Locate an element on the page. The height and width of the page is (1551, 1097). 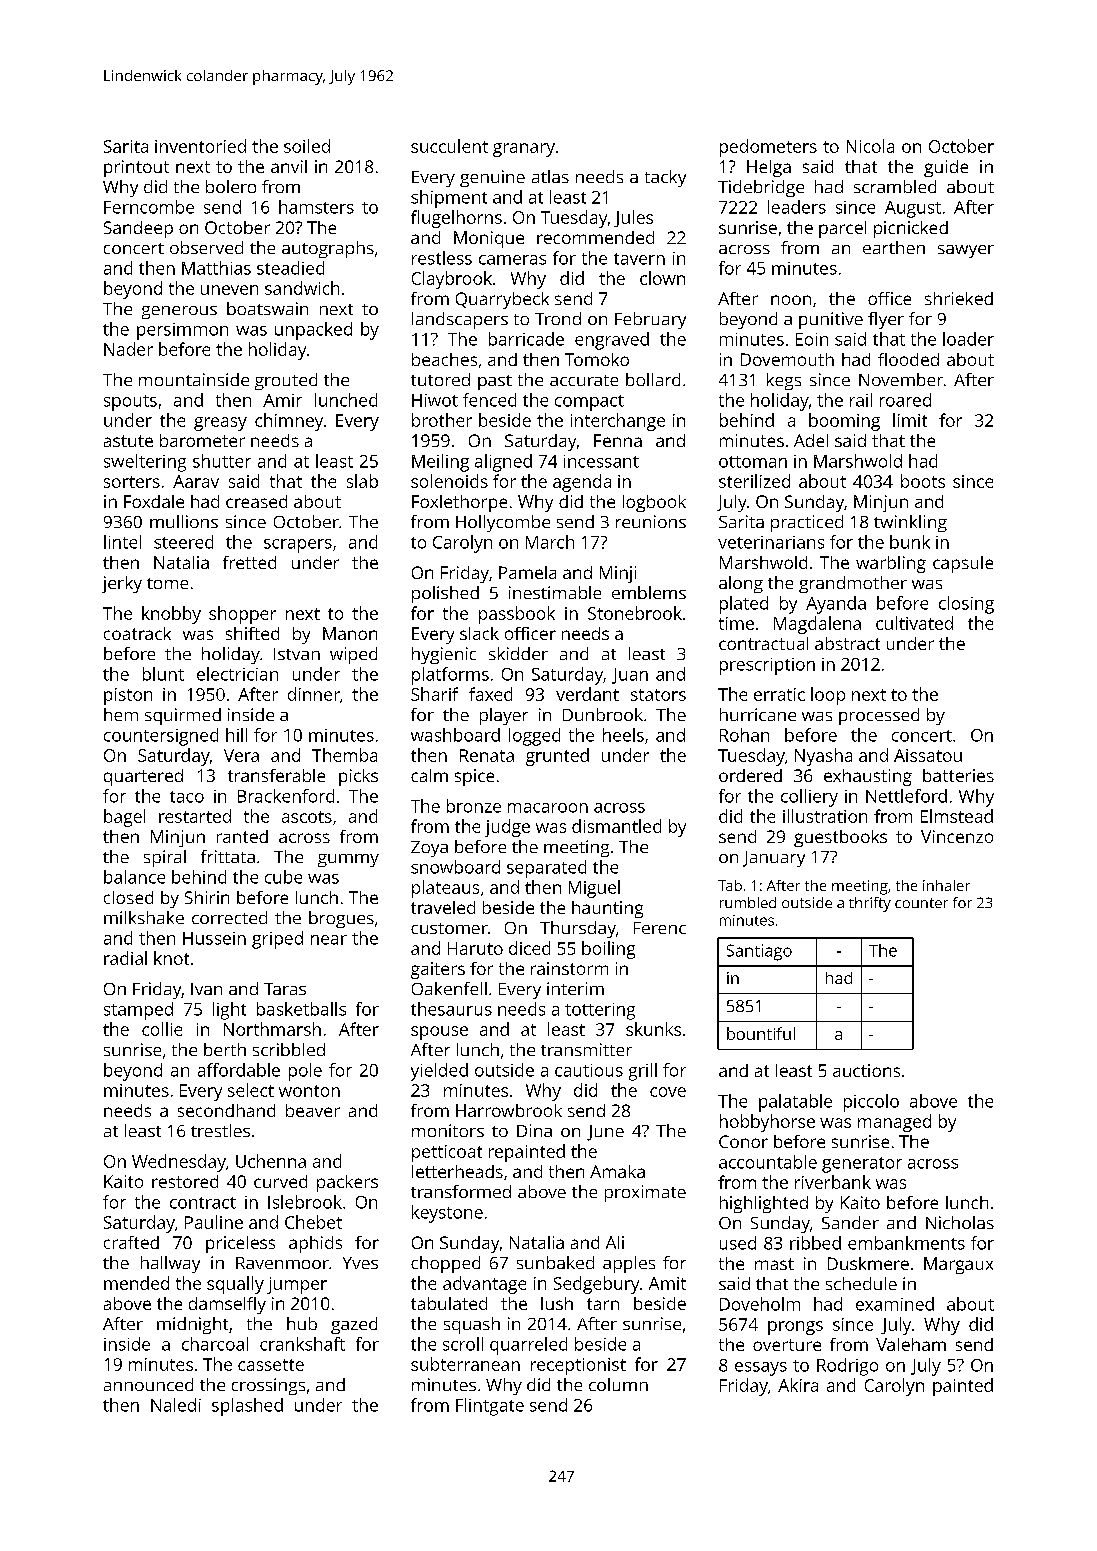
crafted is located at coordinates (131, 1242).
